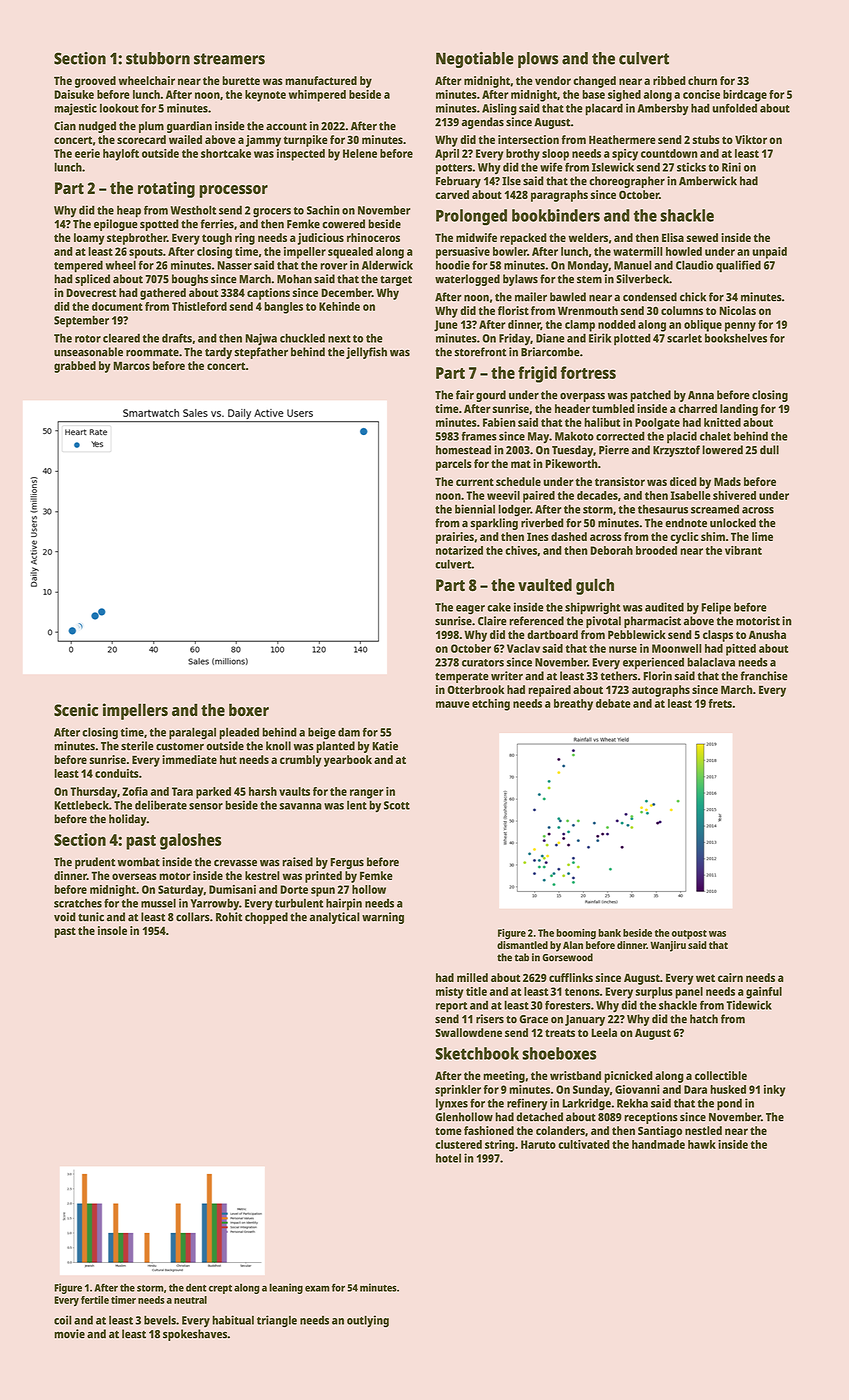 The width and height of the page is (849, 1400). I want to click on grooved, so click(95, 82).
